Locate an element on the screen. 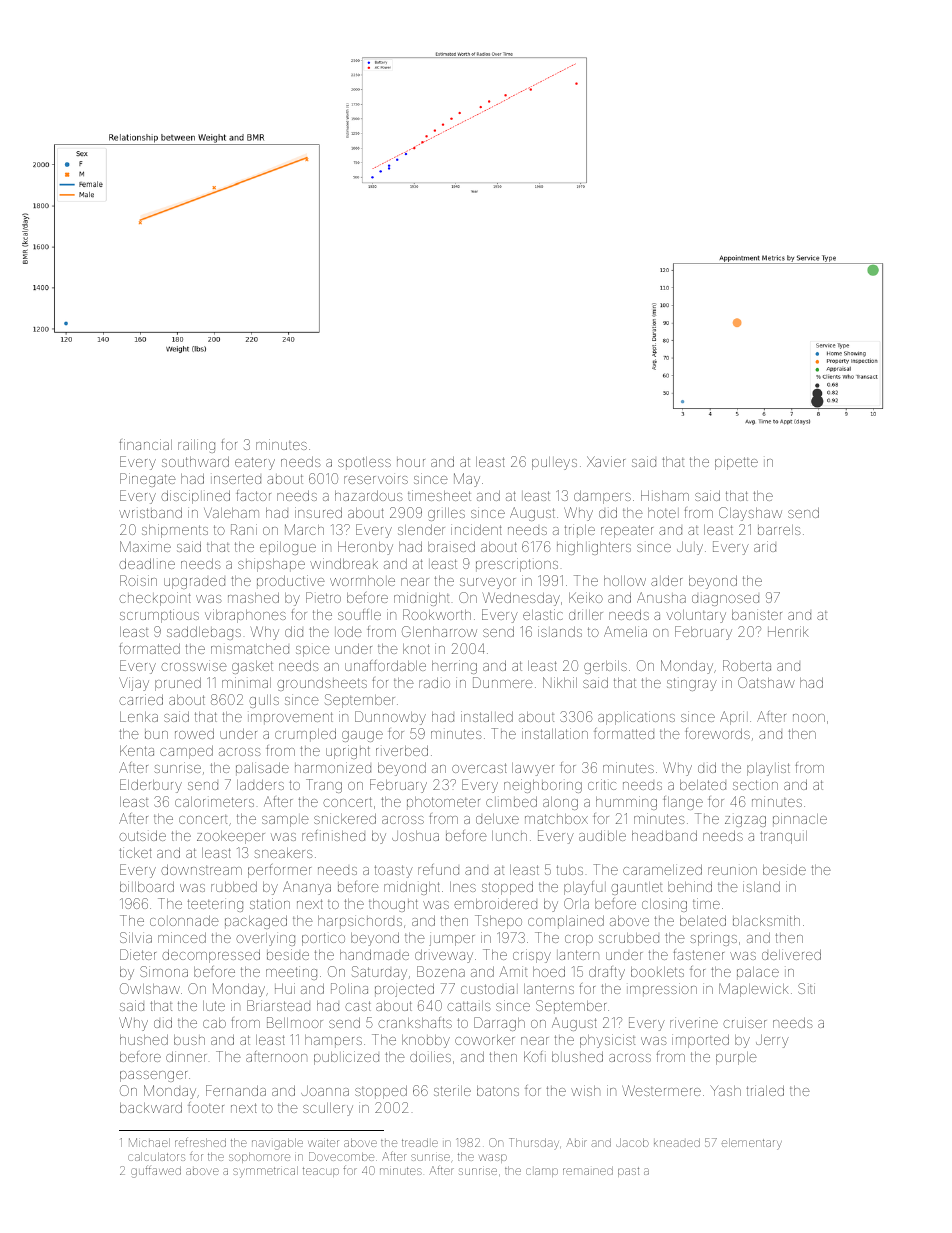  elastic is located at coordinates (543, 614).
